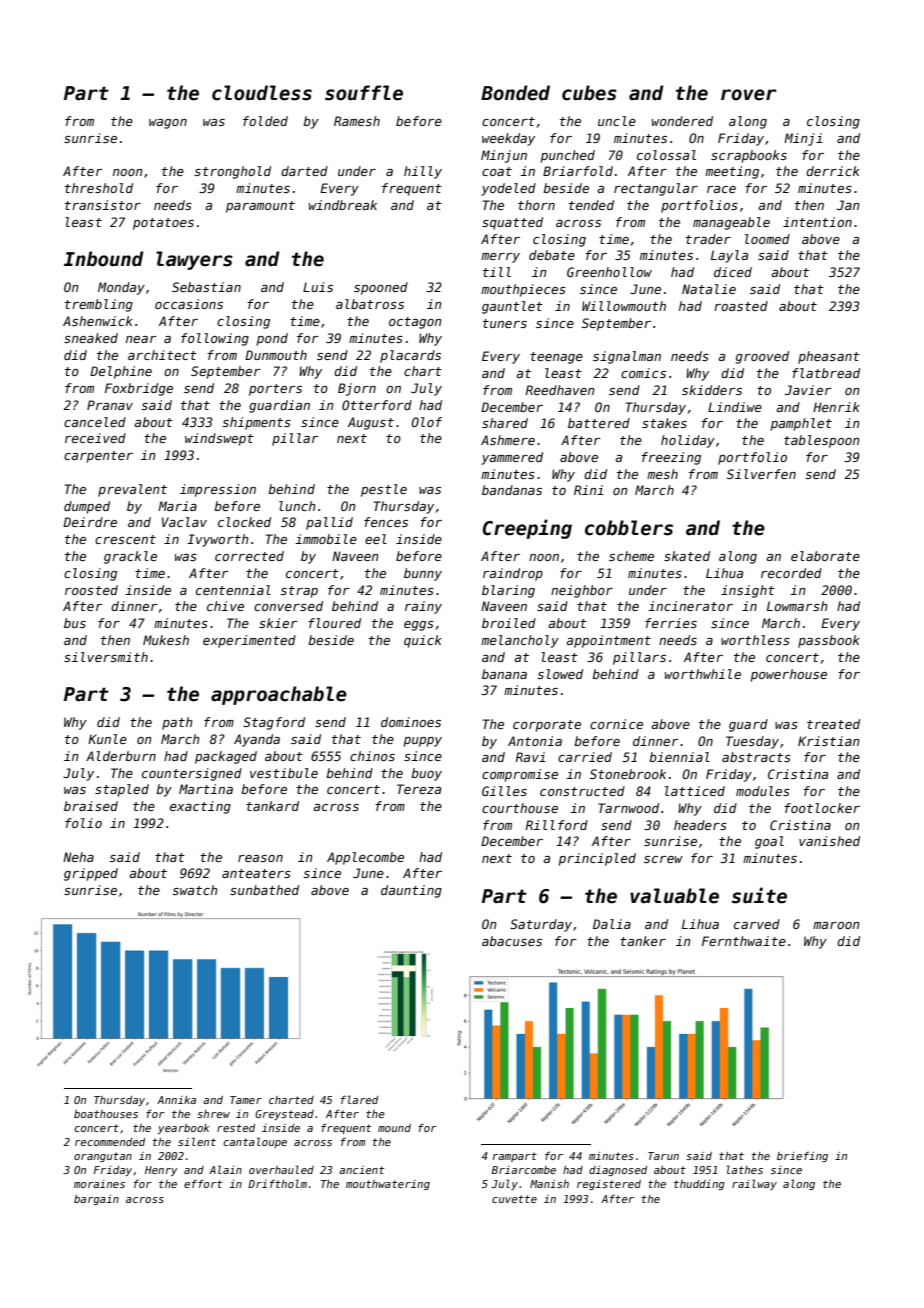 This page has height=1308, width=924. What do you see at coordinates (279, 695) in the page?
I see `approachable` at bounding box center [279, 695].
